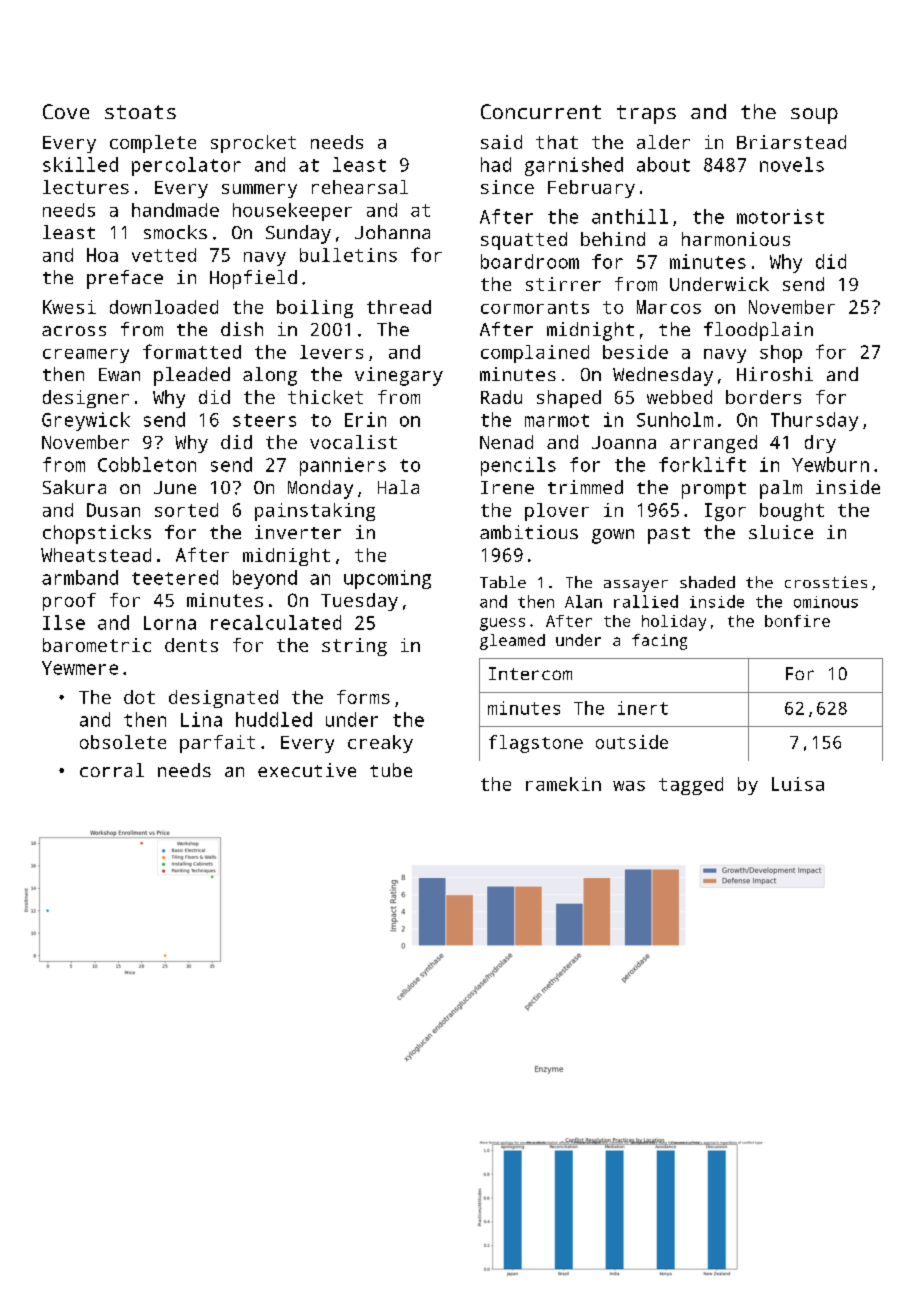 This screenshot has width=924, height=1308. I want to click on Concurrent, so click(541, 111).
